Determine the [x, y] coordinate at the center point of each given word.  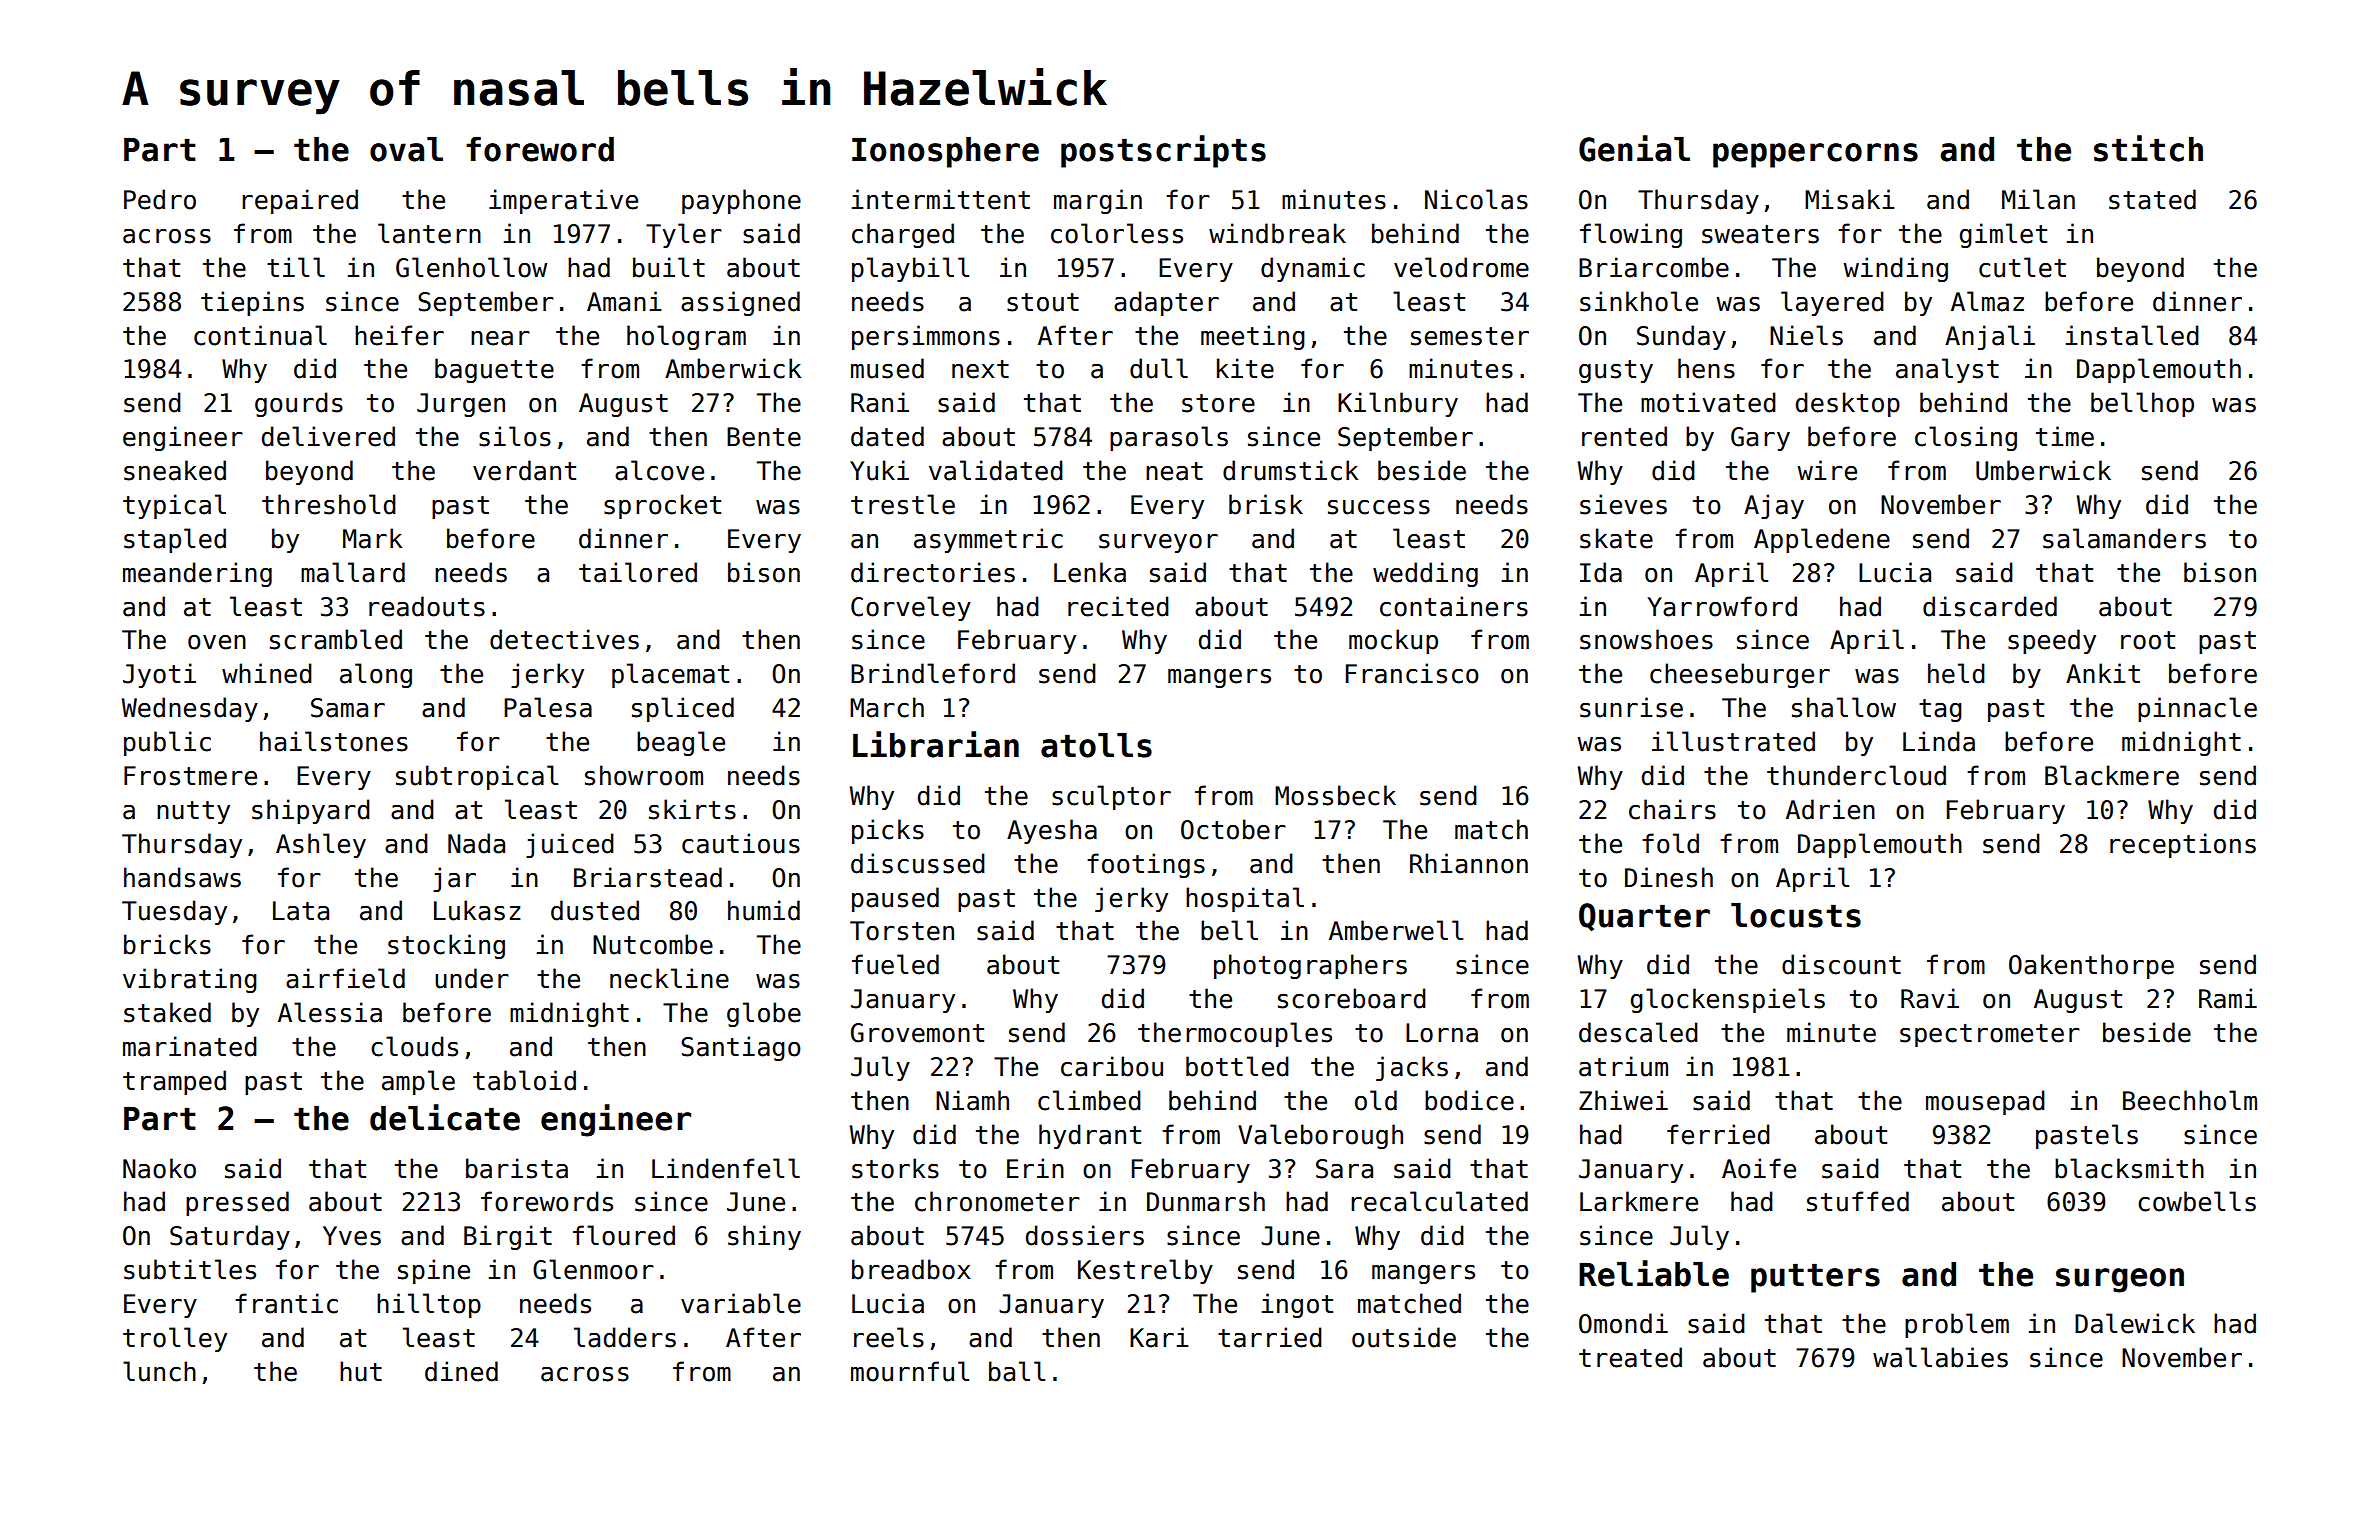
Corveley [911, 608]
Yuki [879, 470]
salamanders [2124, 538]
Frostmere [190, 776]
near [500, 338]
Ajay [1774, 506]
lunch [159, 1371]
